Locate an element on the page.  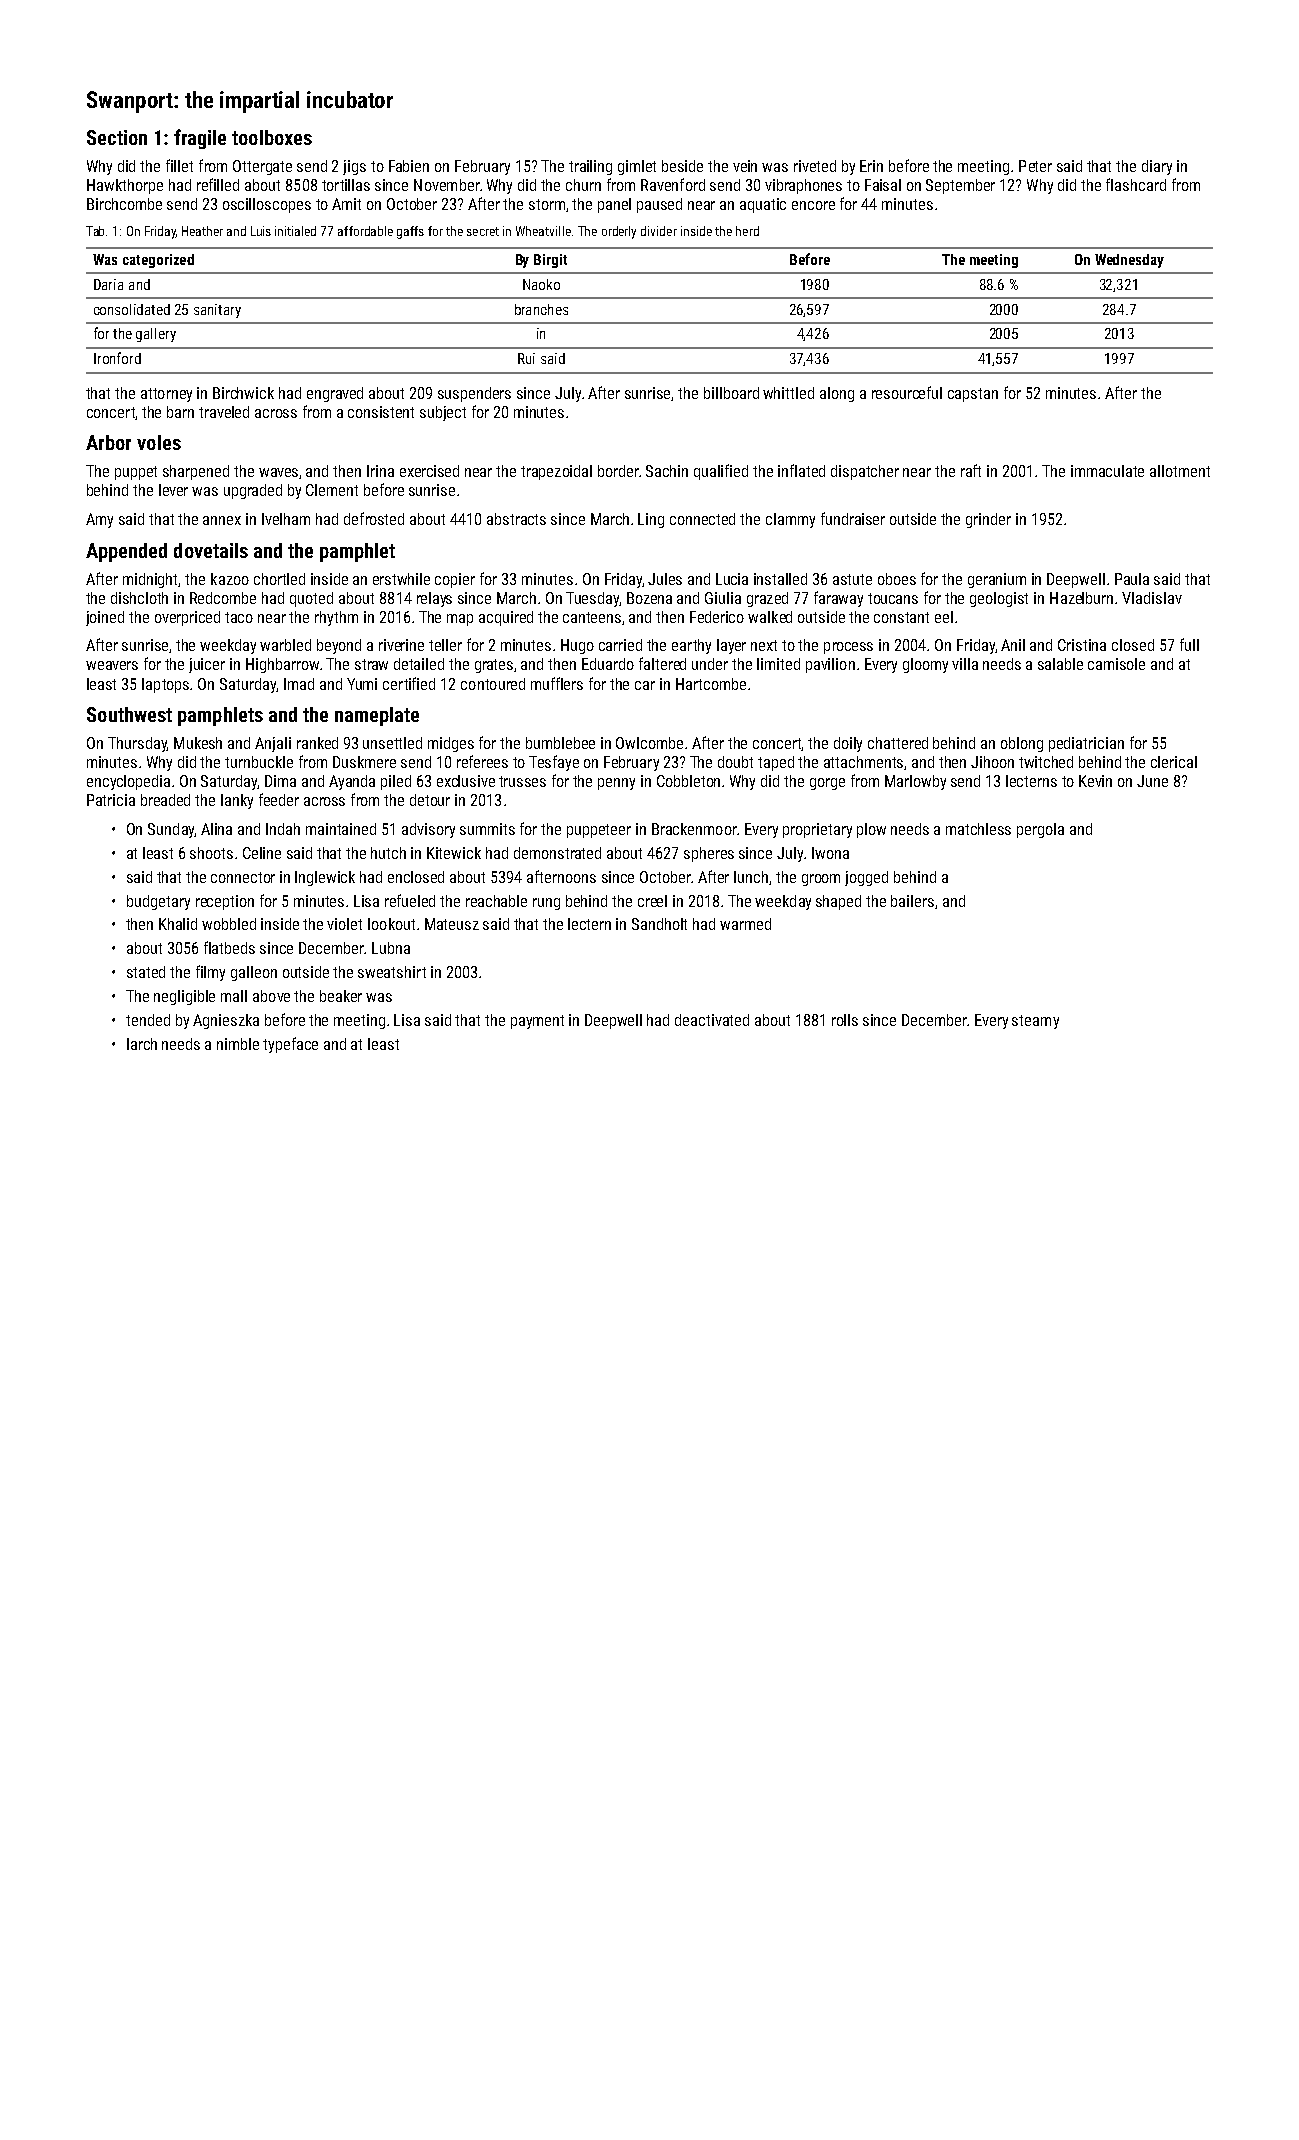
branches is located at coordinates (541, 309).
